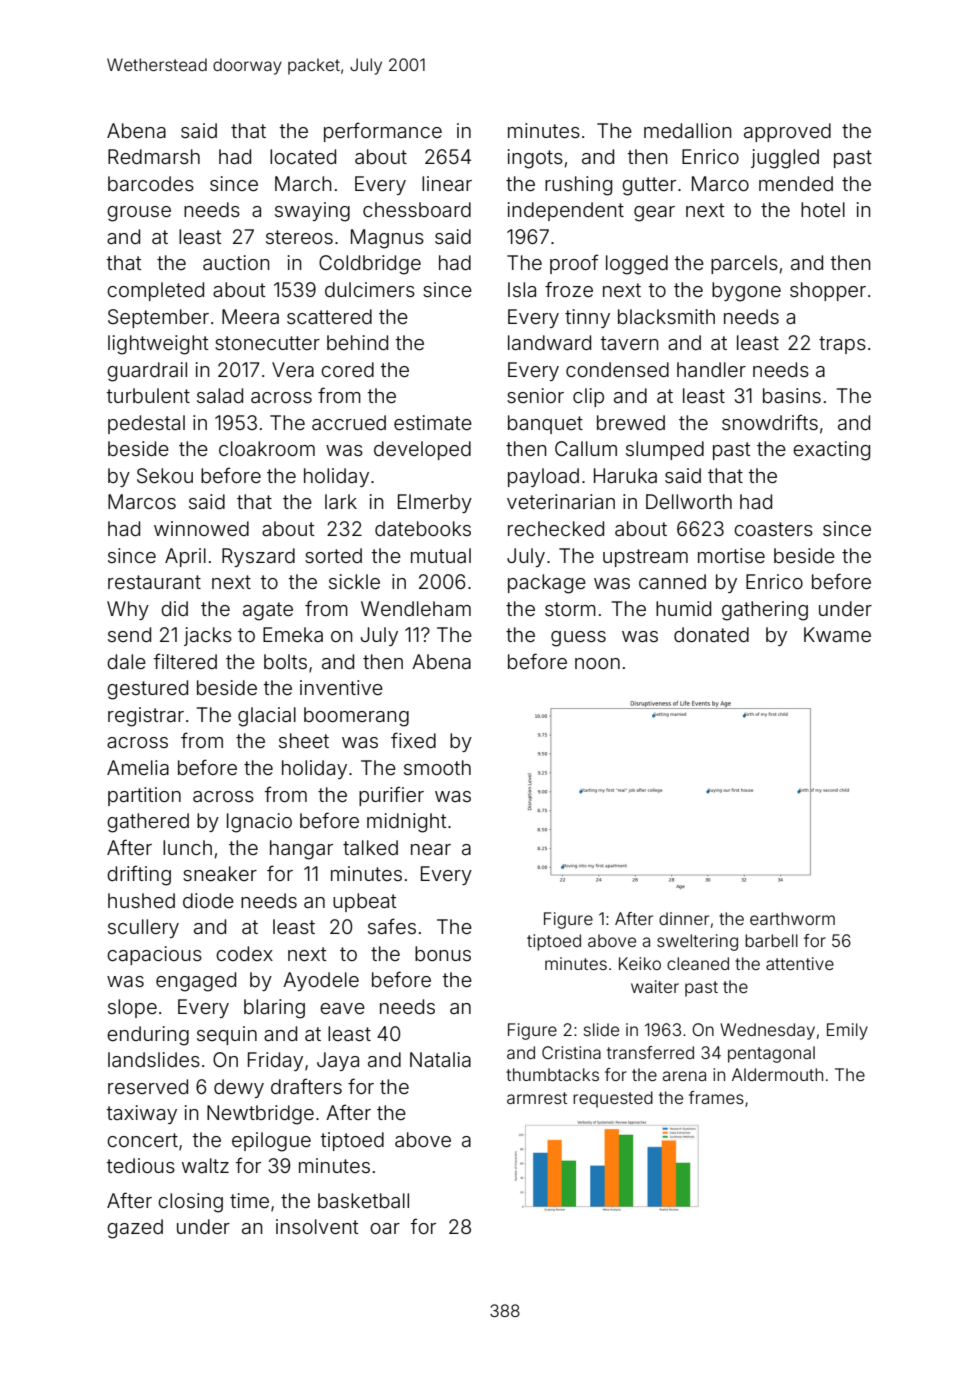 The image size is (979, 1391). I want to click on Redmarsh, so click(154, 156).
